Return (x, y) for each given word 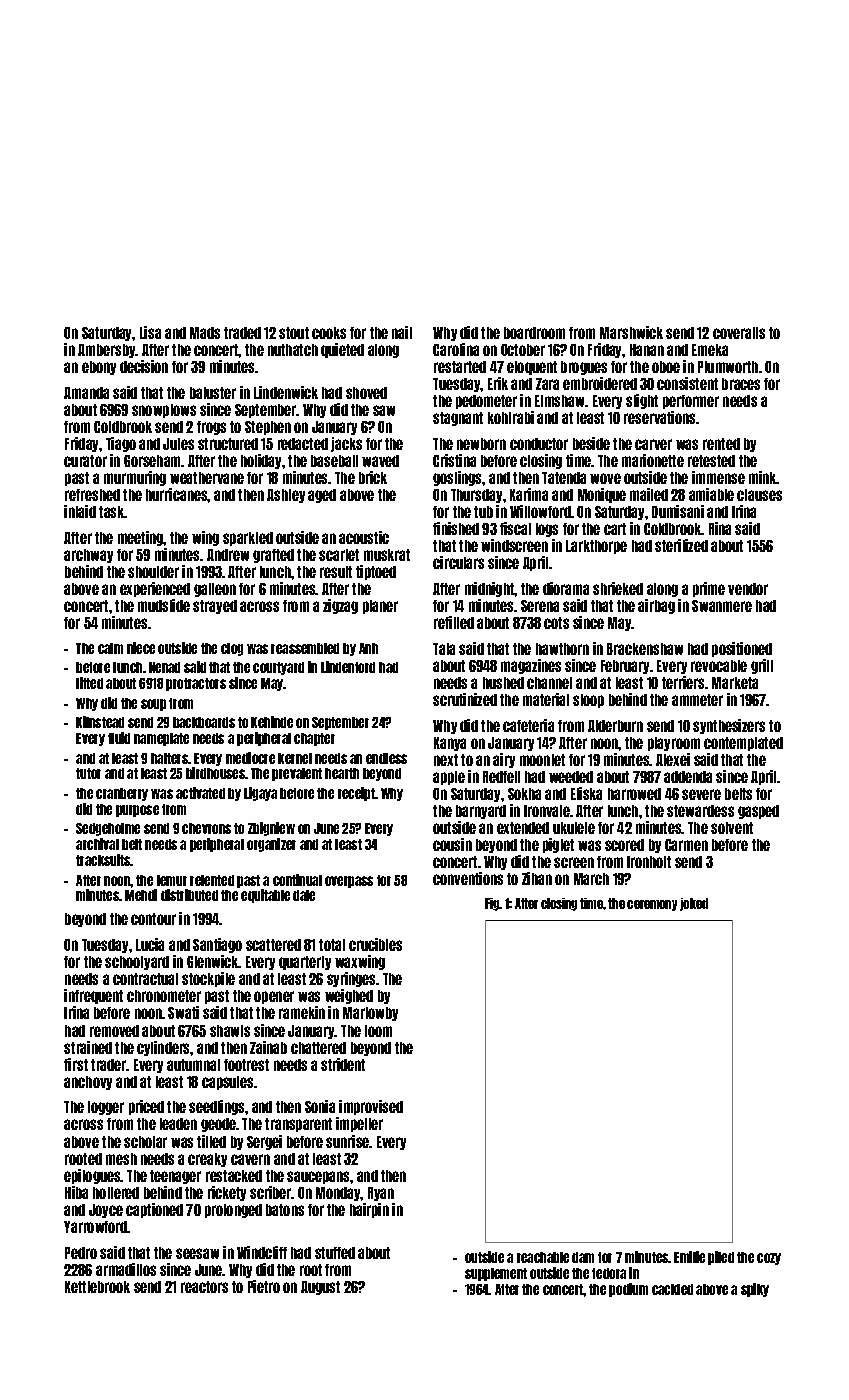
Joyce (106, 1211)
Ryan (381, 1194)
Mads (205, 333)
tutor (88, 773)
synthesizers (729, 726)
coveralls (739, 333)
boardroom (534, 333)
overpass (349, 882)
